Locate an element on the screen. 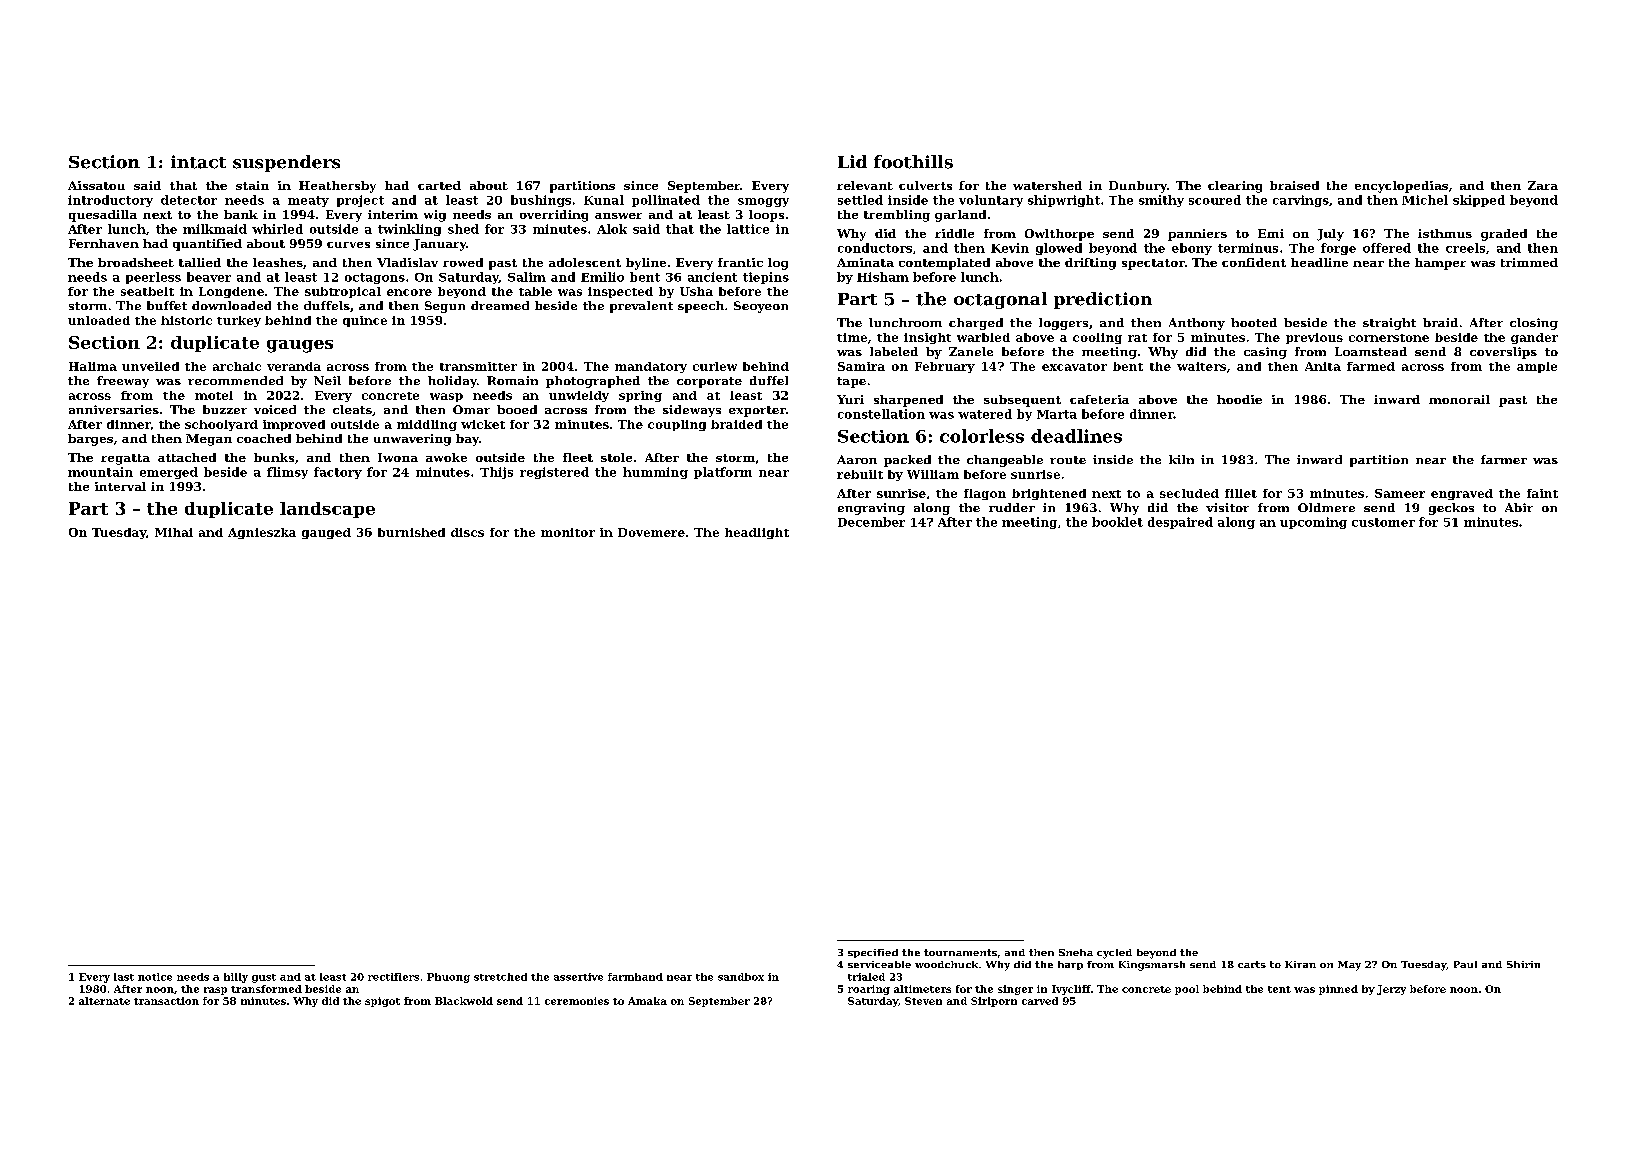  cycled is located at coordinates (1114, 954).
